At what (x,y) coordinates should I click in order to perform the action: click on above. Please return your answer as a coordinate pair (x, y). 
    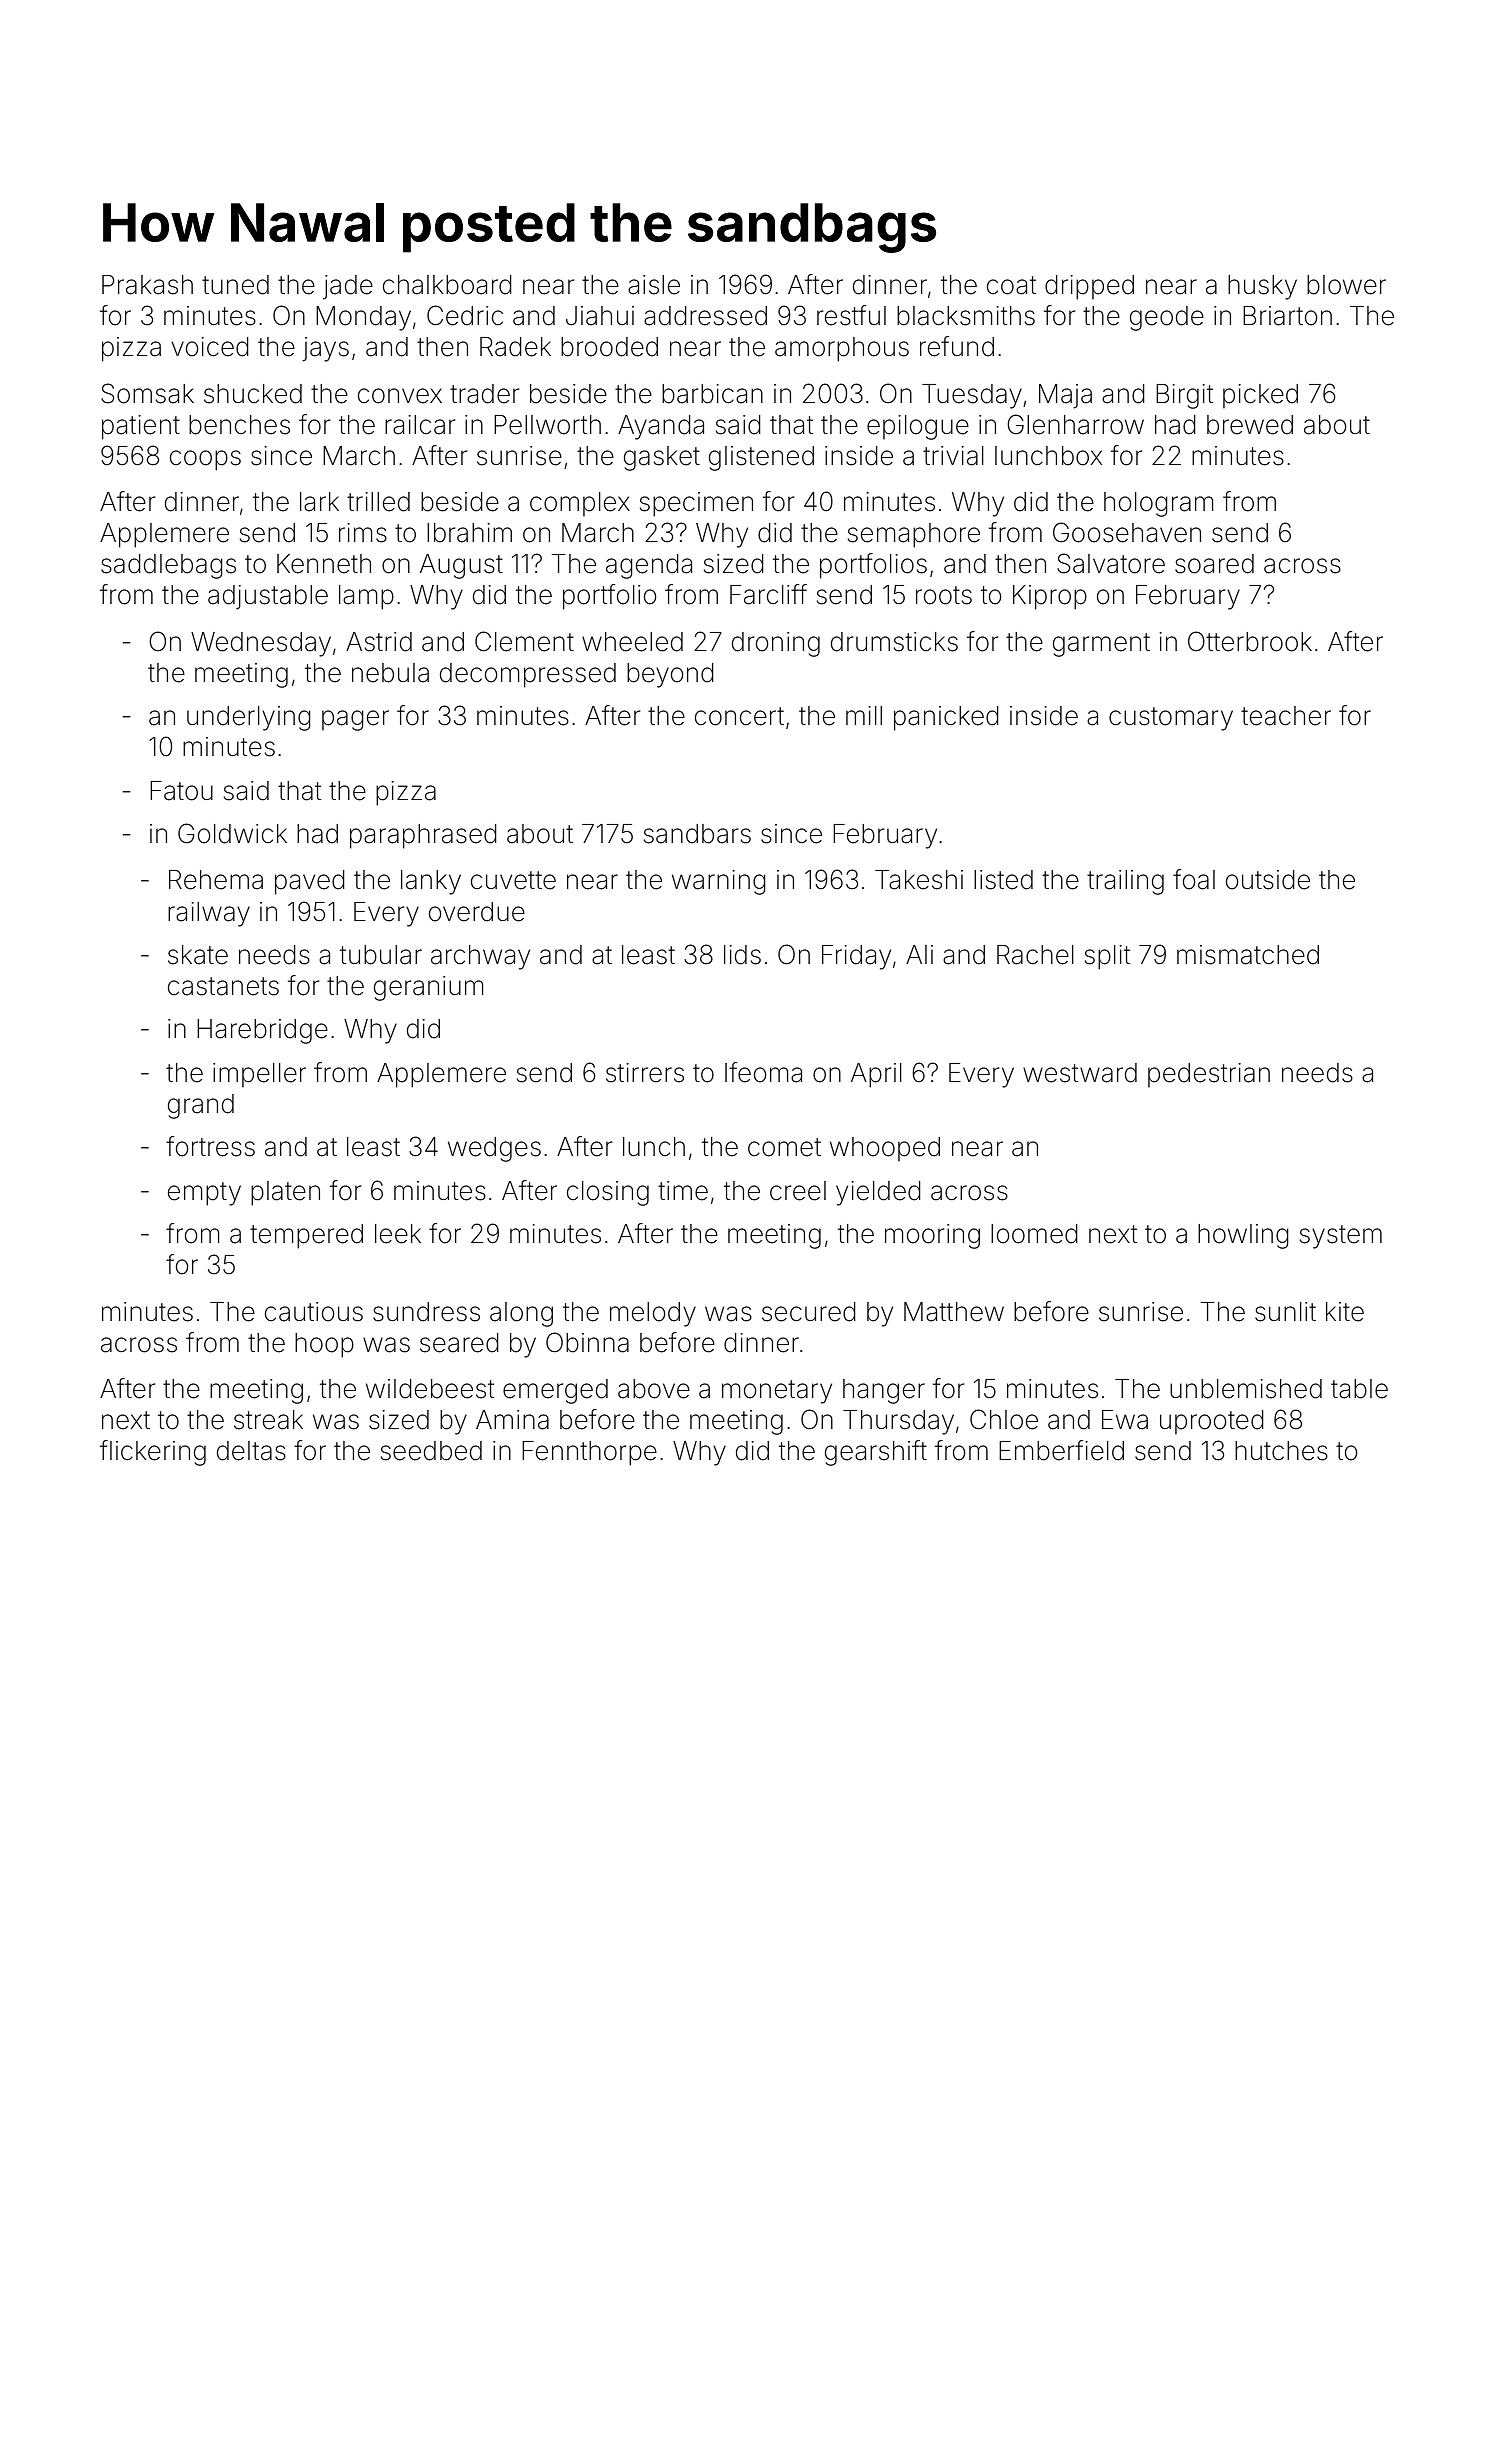
    Looking at the image, I should click on (654, 1389).
